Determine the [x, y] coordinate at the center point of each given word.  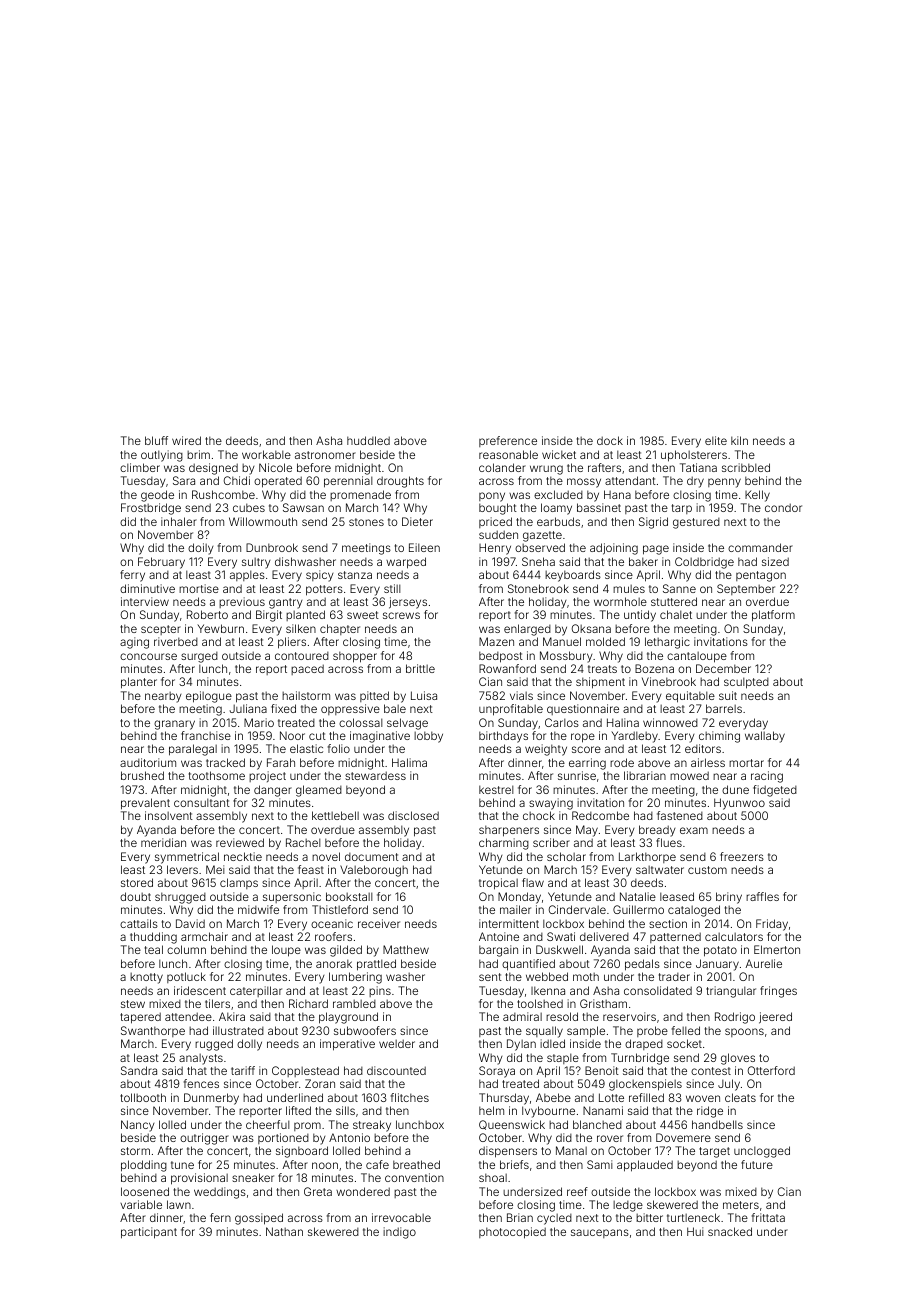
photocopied [512, 1233]
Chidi [237, 480]
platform [773, 616]
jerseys [408, 603]
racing [767, 777]
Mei [215, 869]
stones [366, 522]
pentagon [761, 576]
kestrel [496, 789]
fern [220, 1217]
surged [199, 657]
